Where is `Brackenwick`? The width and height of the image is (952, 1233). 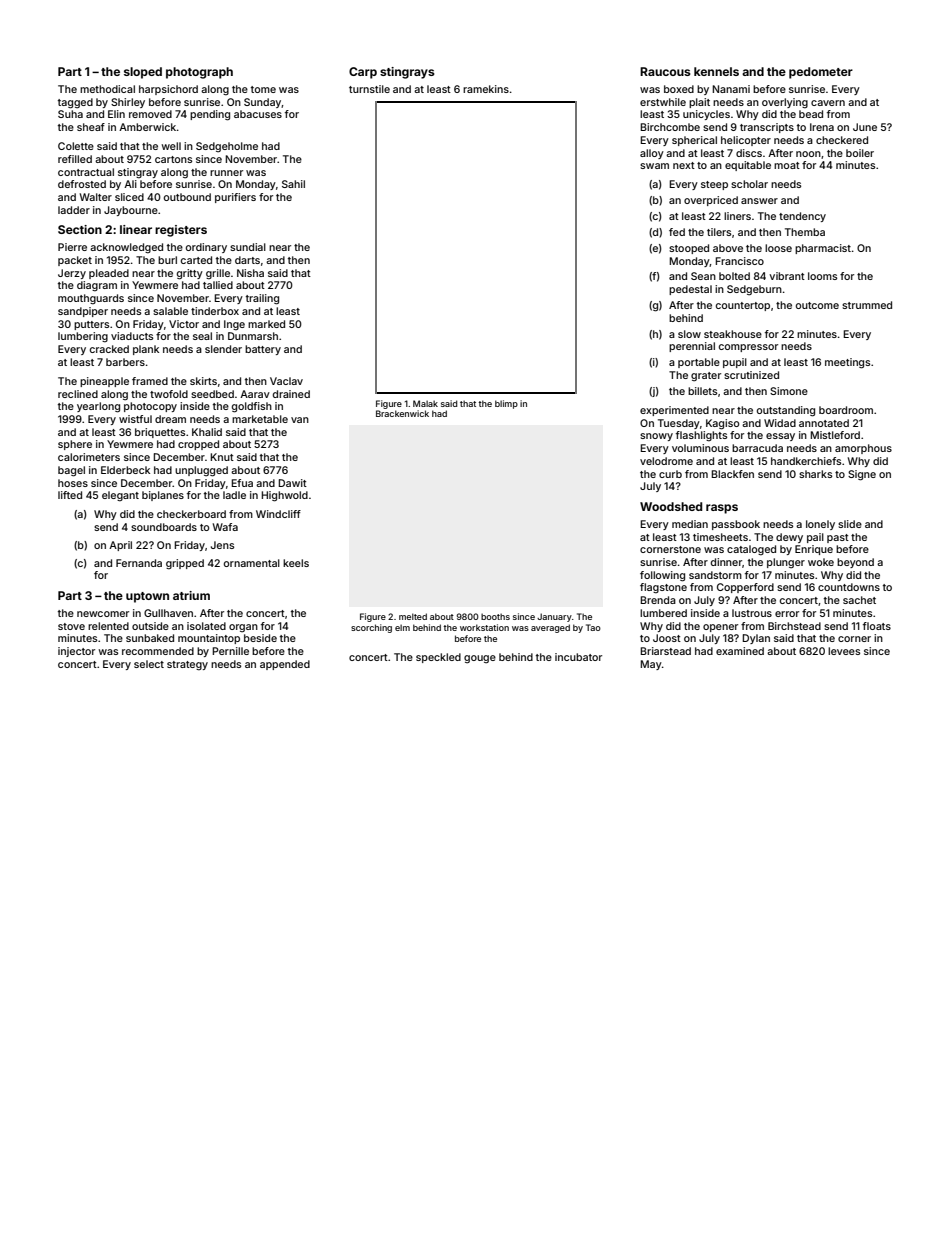
Brackenwick is located at coordinates (402, 413).
